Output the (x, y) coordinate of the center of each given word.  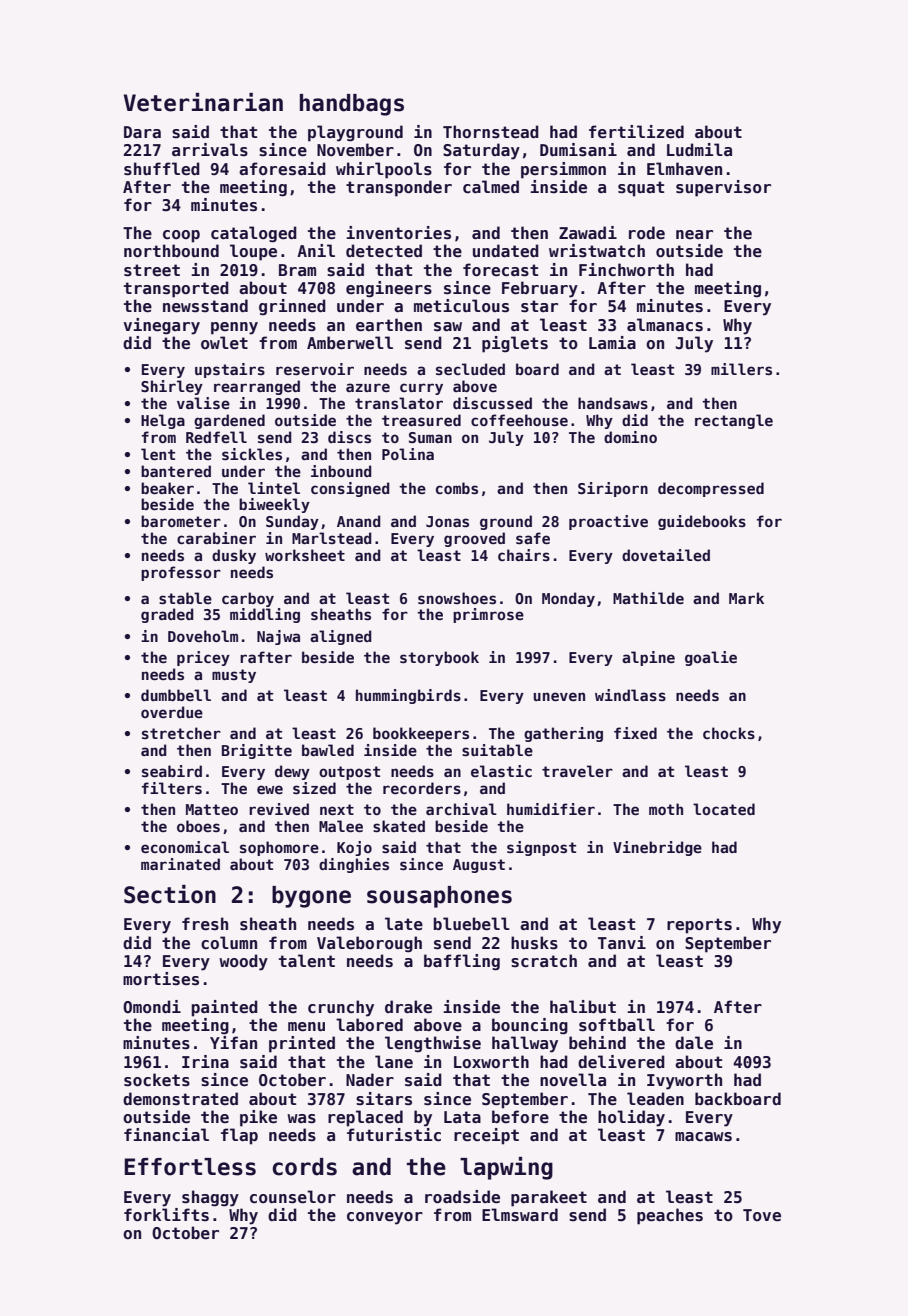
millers (741, 369)
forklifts (166, 1215)
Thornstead (491, 132)
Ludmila (699, 149)
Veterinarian (203, 102)
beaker (167, 488)
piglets (515, 344)
